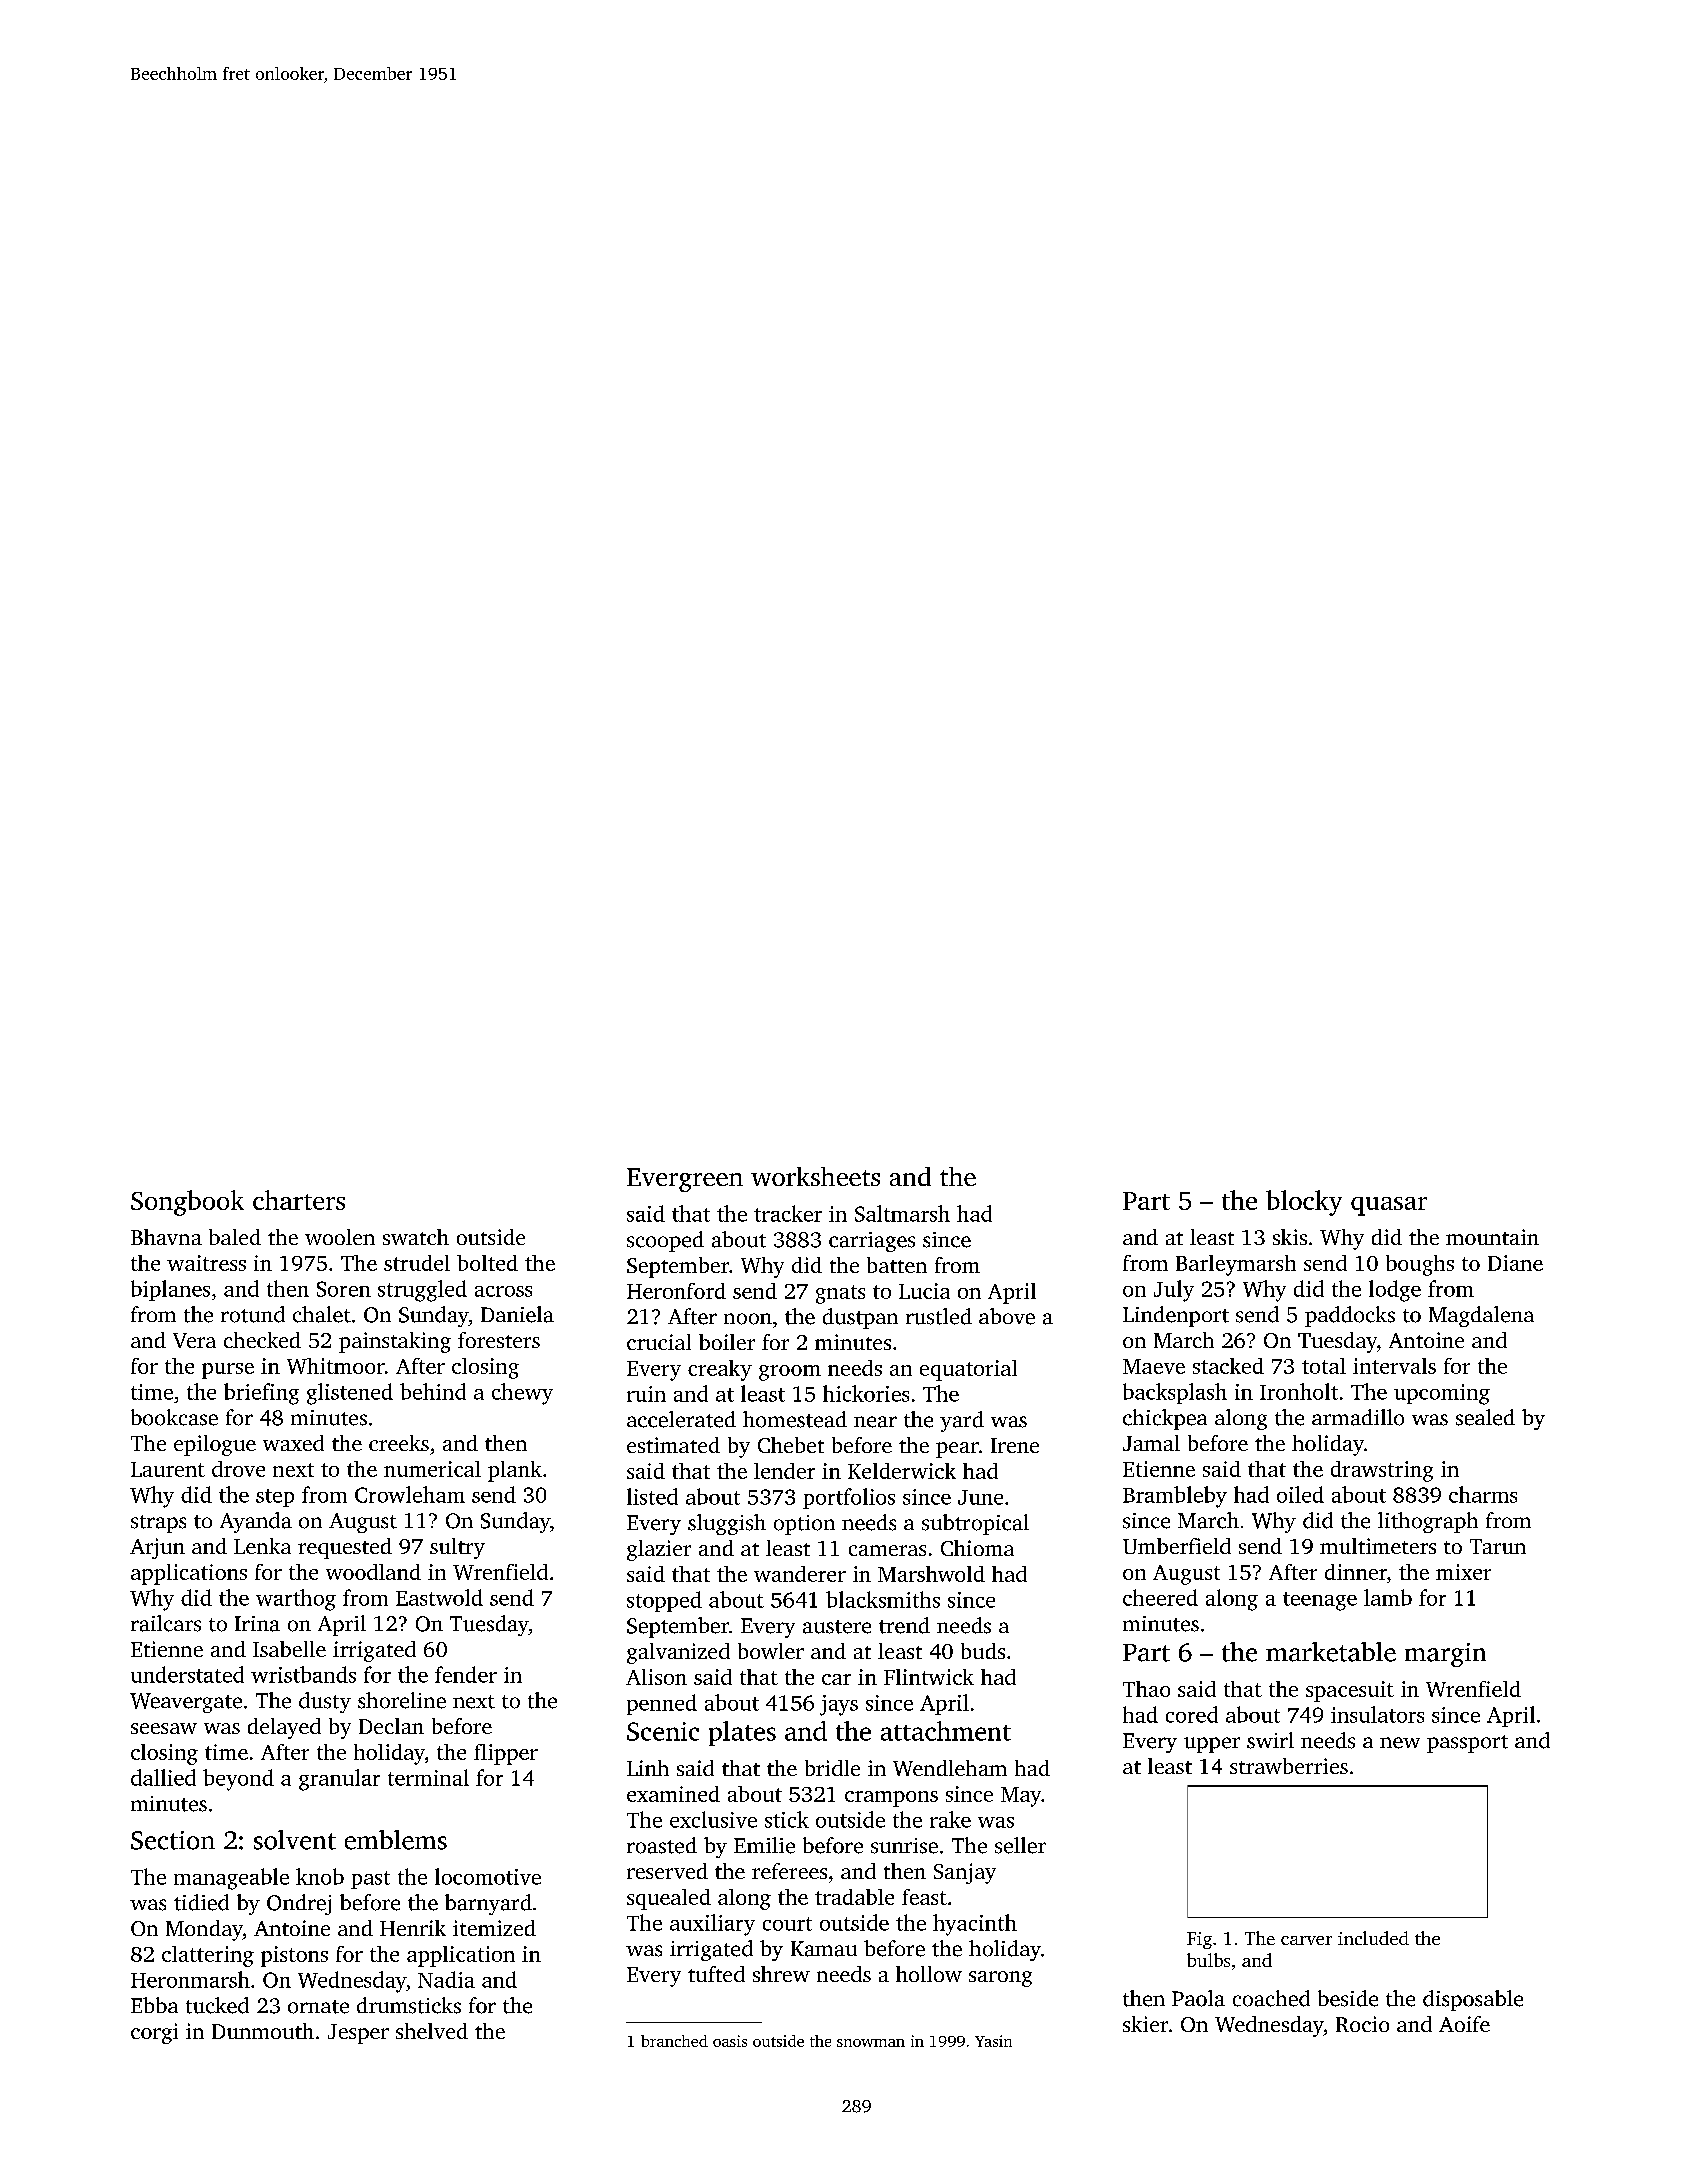 This screenshot has width=1683, height=2178. What do you see at coordinates (1373, 1938) in the screenshot?
I see `included` at bounding box center [1373, 1938].
